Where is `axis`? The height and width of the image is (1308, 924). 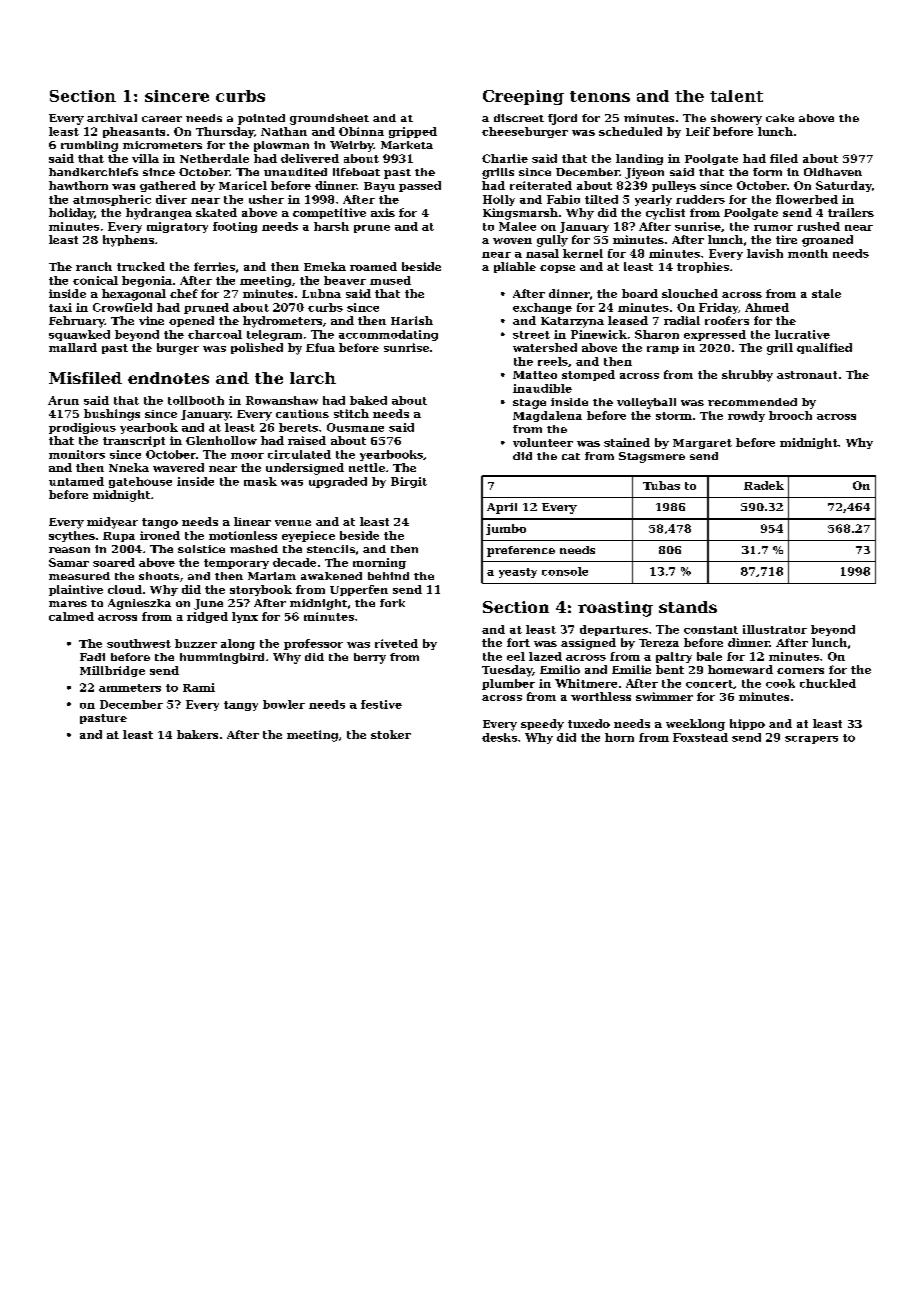
axis is located at coordinates (383, 212).
